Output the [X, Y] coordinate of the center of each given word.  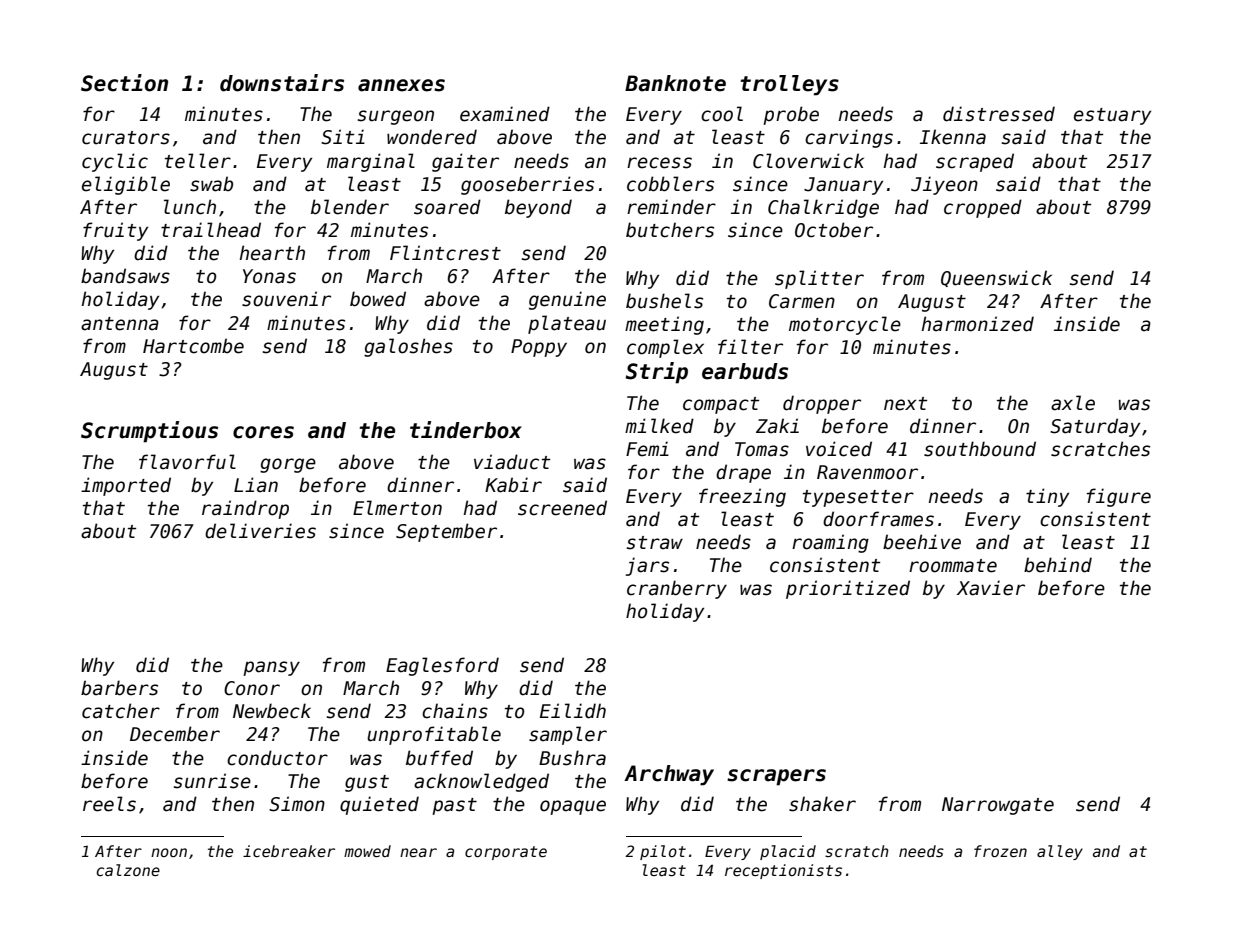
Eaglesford [442, 666]
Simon [297, 804]
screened [562, 508]
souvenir [286, 299]
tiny [1047, 497]
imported [126, 486]
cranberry [677, 589]
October [834, 230]
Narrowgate [998, 806]
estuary [1112, 116]
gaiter [465, 162]
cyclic [115, 162]
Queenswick [996, 278]
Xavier [991, 588]
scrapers [776, 777]
